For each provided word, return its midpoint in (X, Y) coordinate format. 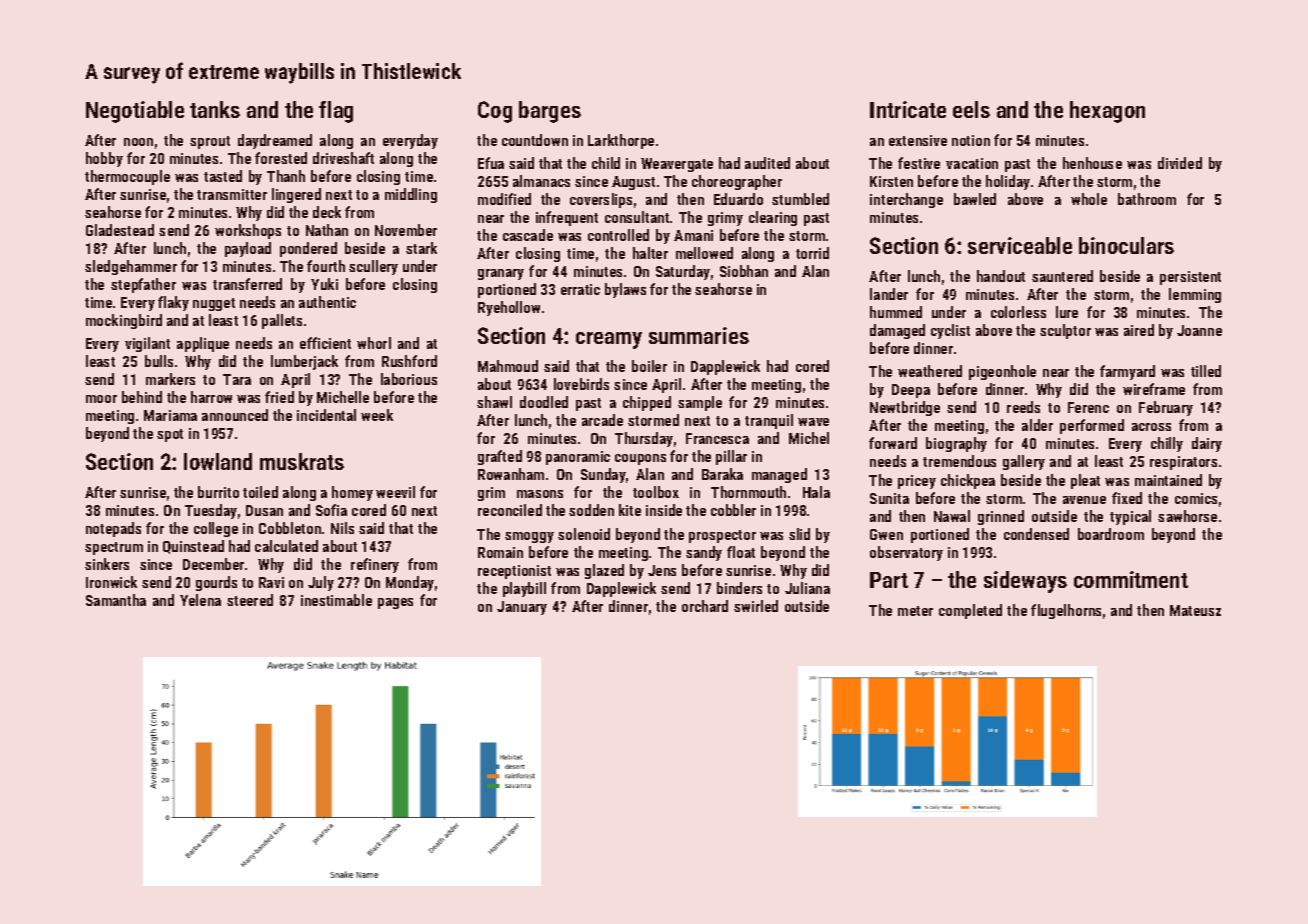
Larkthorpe (621, 141)
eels (971, 109)
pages (395, 603)
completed (970, 611)
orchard (705, 606)
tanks (215, 109)
